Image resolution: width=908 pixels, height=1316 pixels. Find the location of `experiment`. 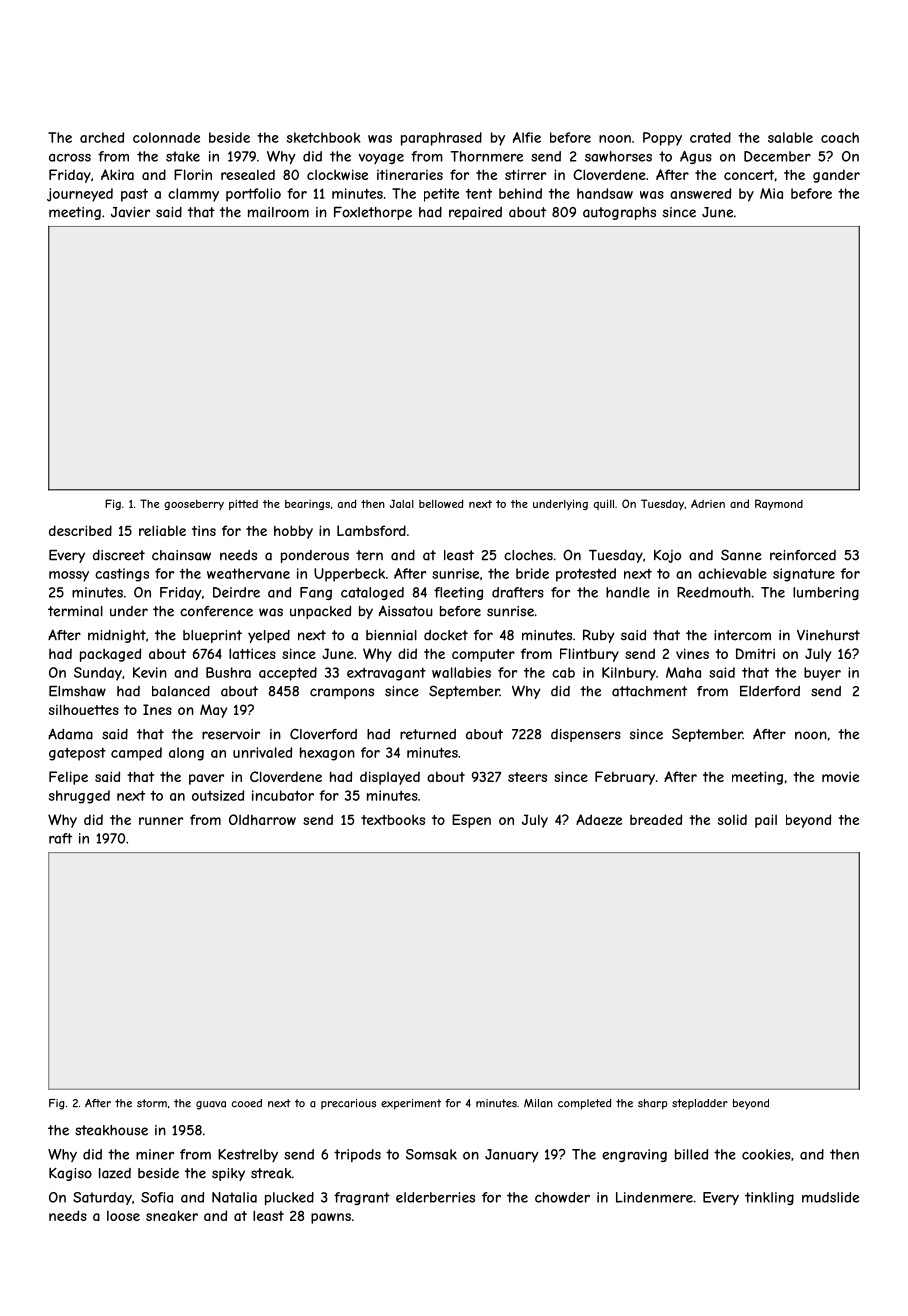

experiment is located at coordinates (411, 1104).
